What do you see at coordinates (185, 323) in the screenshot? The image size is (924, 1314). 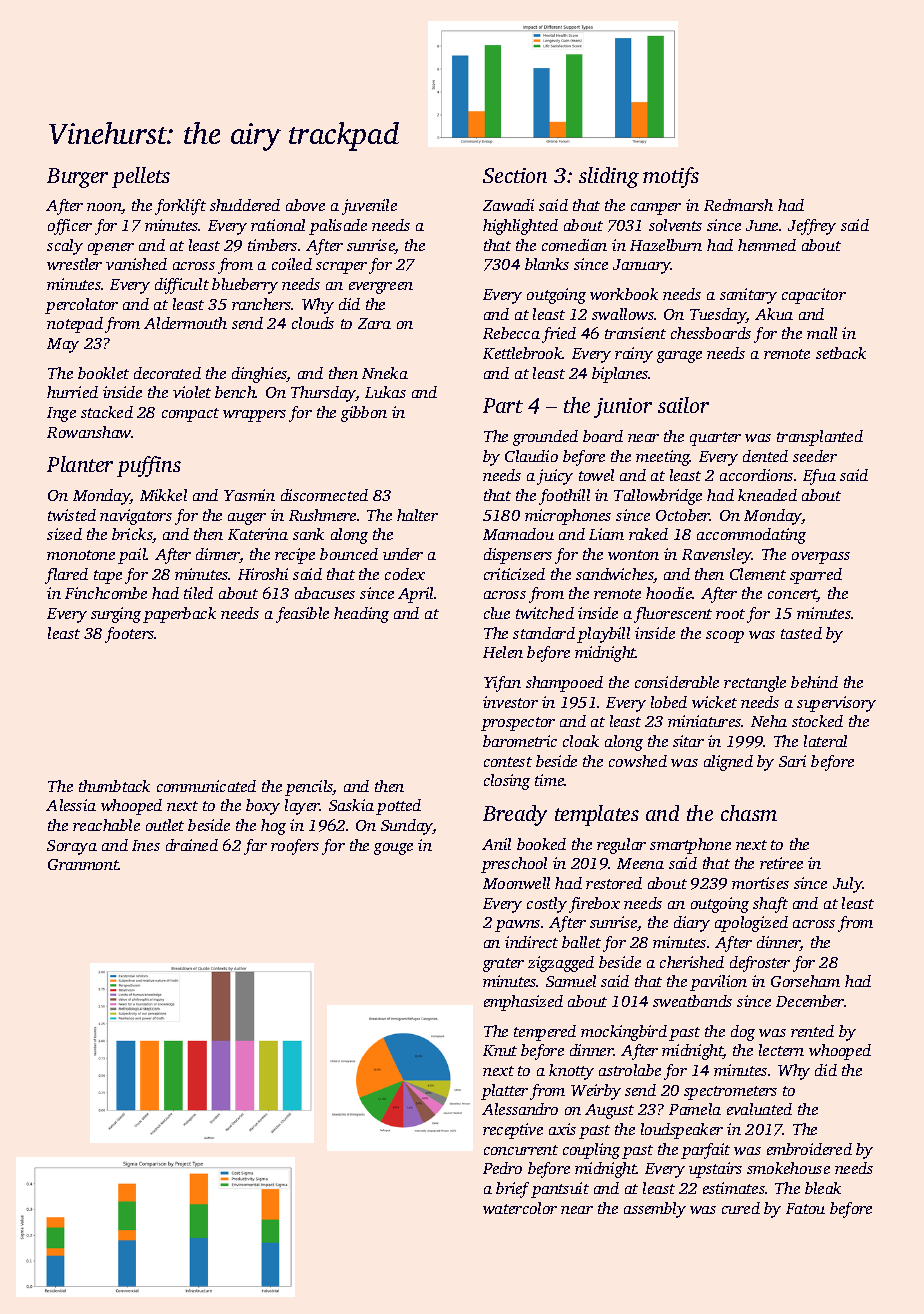 I see `Aldermouth` at bounding box center [185, 323].
